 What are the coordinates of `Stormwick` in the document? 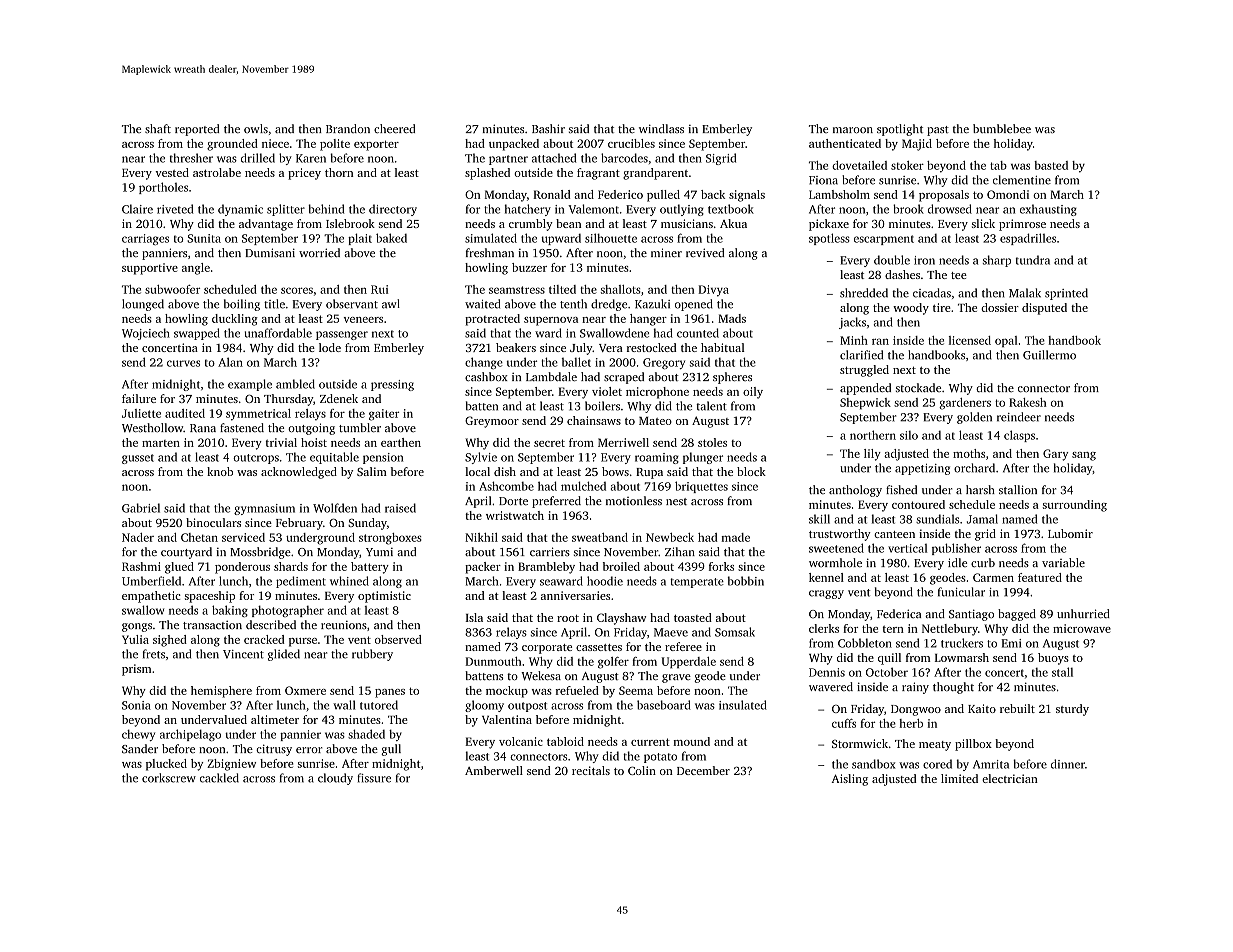 It's located at (860, 743).
